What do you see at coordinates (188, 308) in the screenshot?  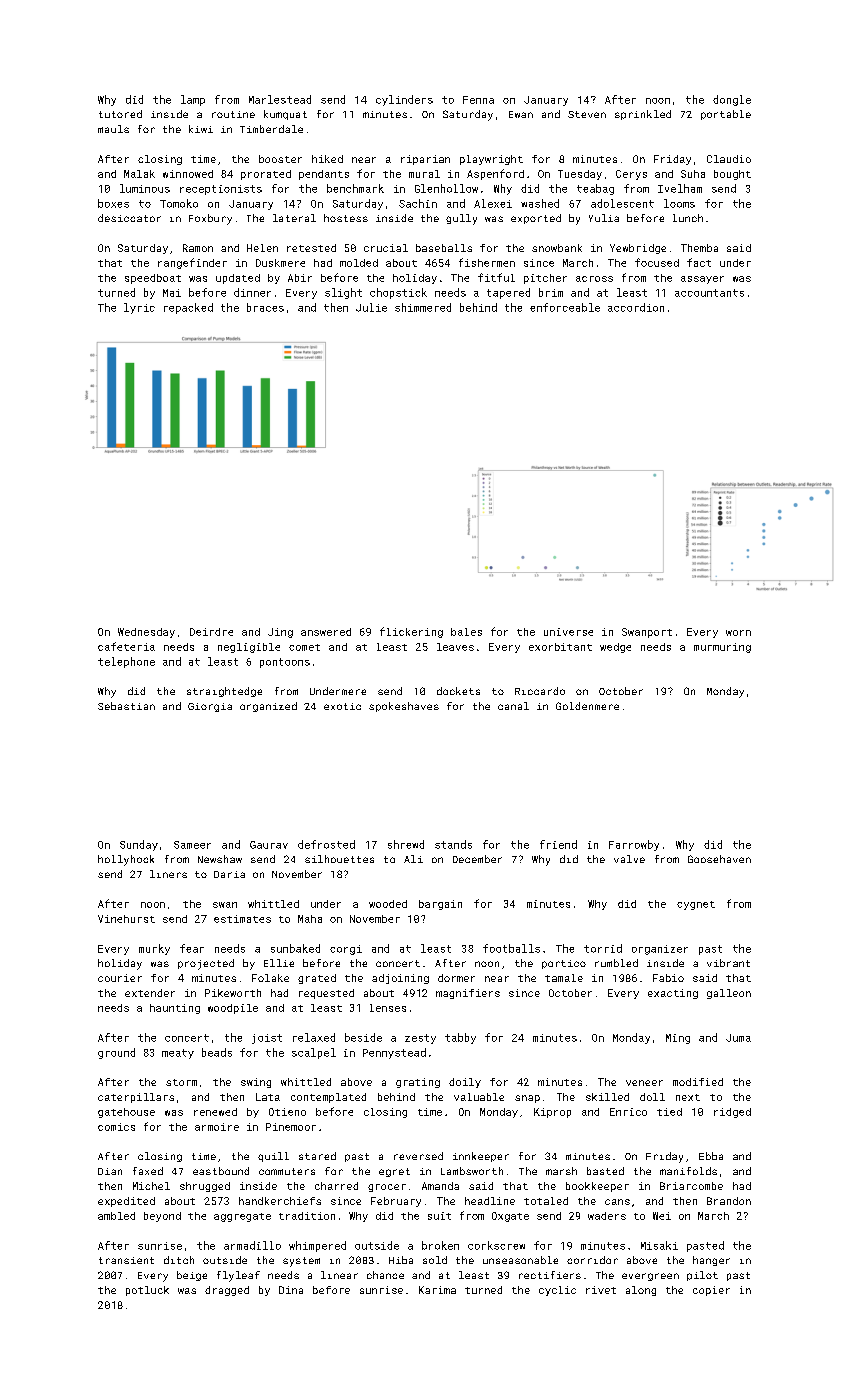 I see `repacked` at bounding box center [188, 308].
